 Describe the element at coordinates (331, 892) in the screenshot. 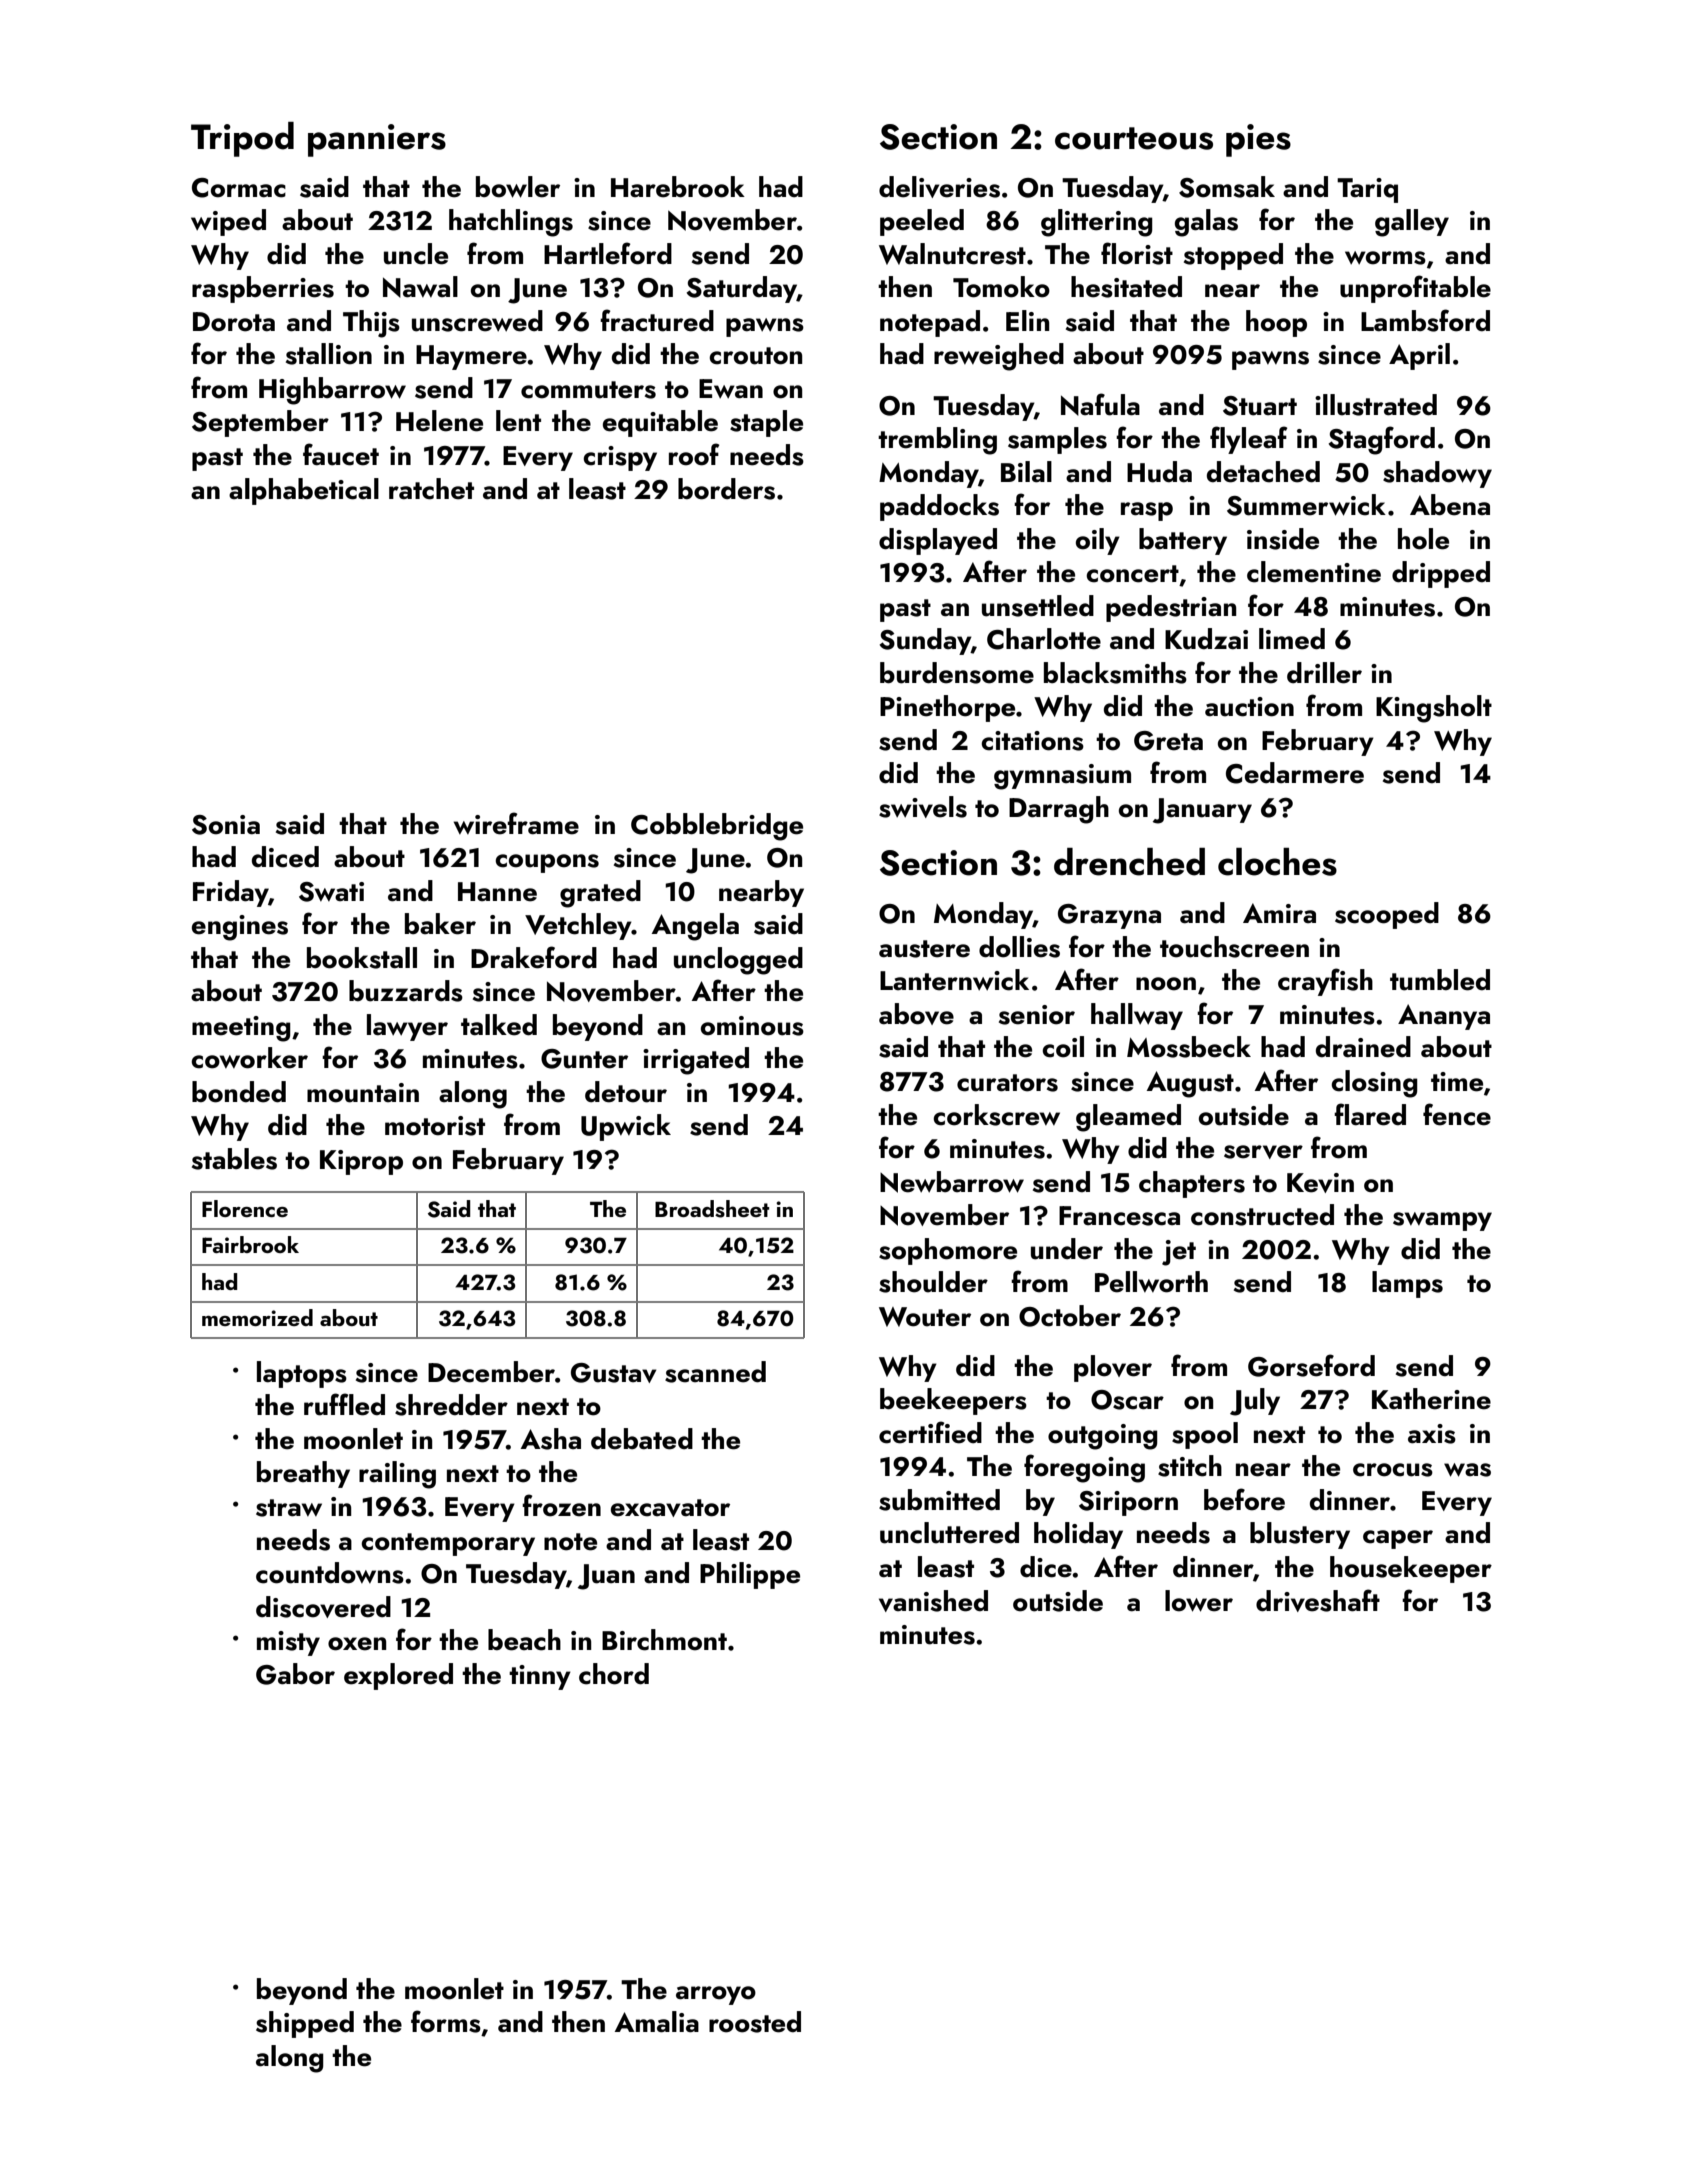

I see `Swati` at that location.
